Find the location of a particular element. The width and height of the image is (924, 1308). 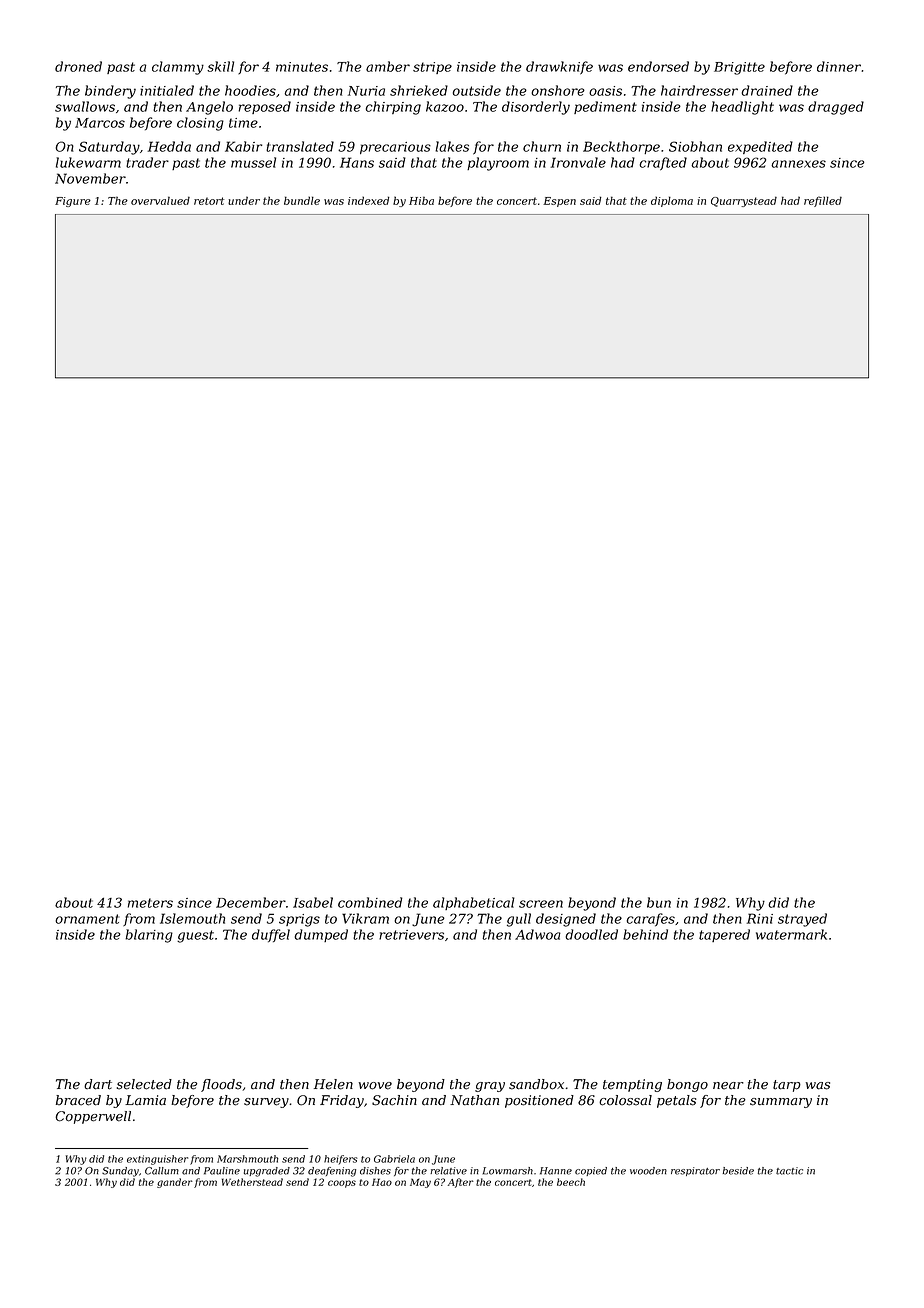

closing is located at coordinates (200, 124).
